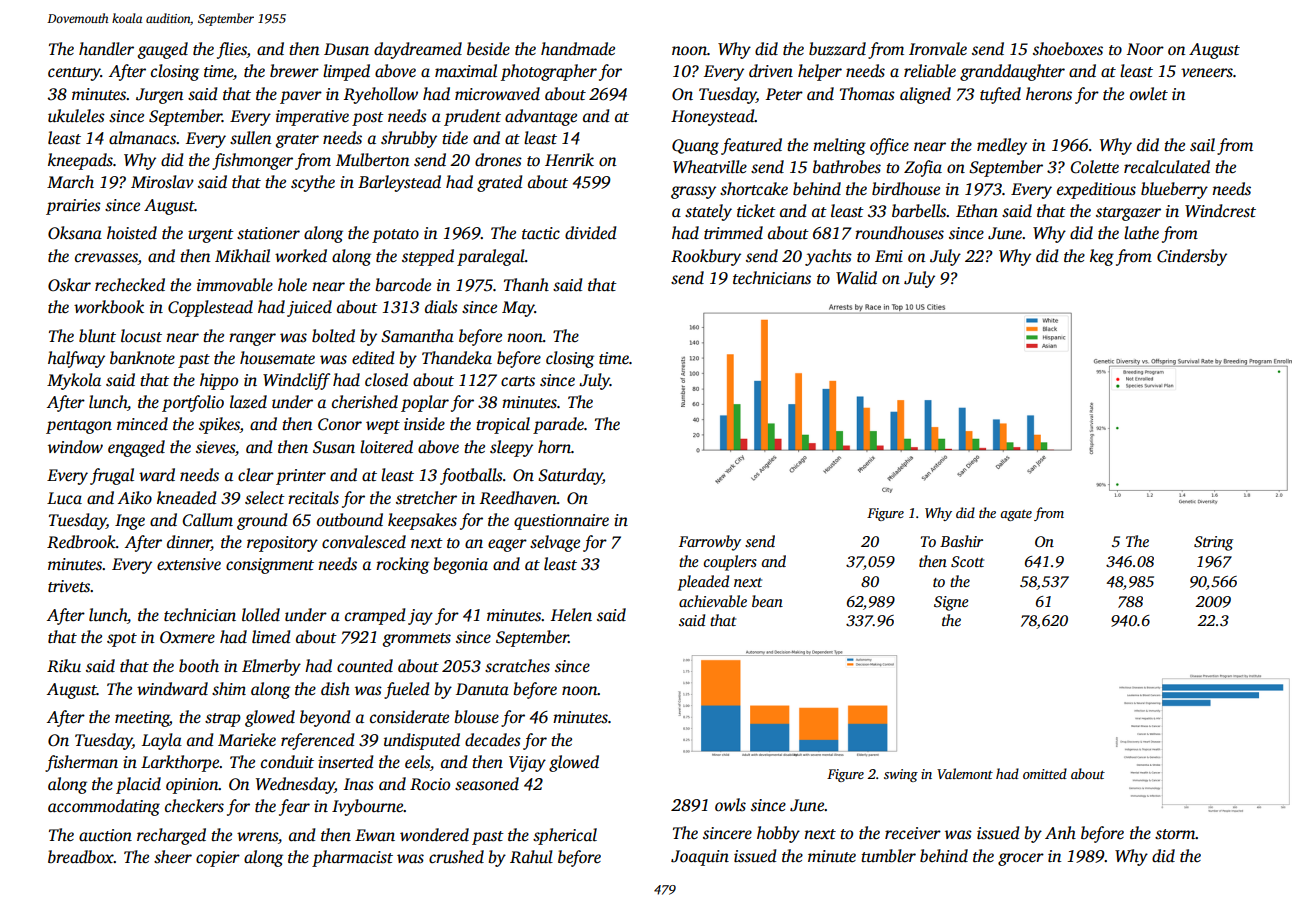  Describe the element at coordinates (476, 717) in the screenshot. I see `blouse` at that location.
